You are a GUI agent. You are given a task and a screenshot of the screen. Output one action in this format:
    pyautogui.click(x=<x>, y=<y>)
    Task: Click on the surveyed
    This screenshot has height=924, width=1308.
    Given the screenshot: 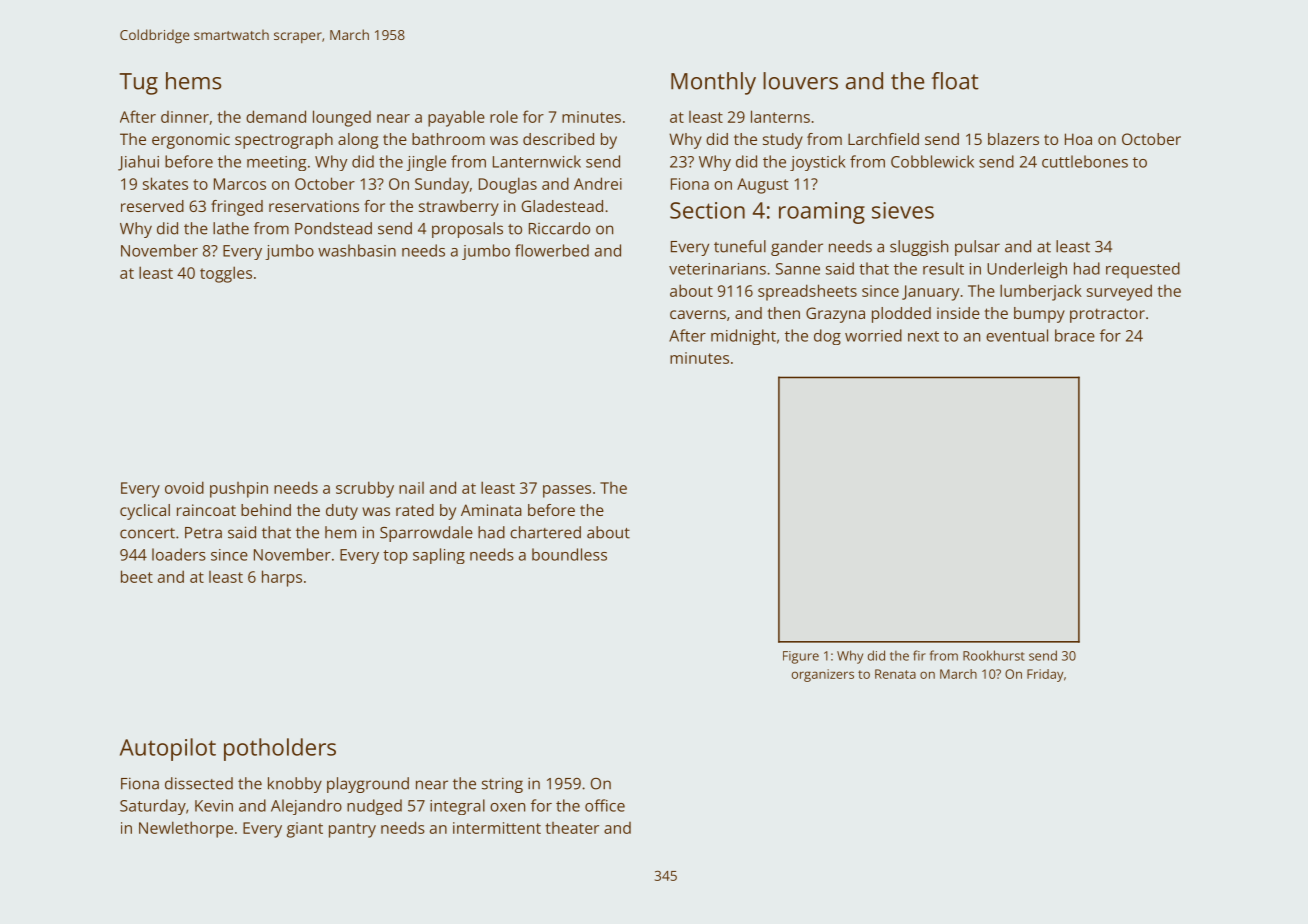 What is the action you would take?
    pyautogui.click(x=1119, y=292)
